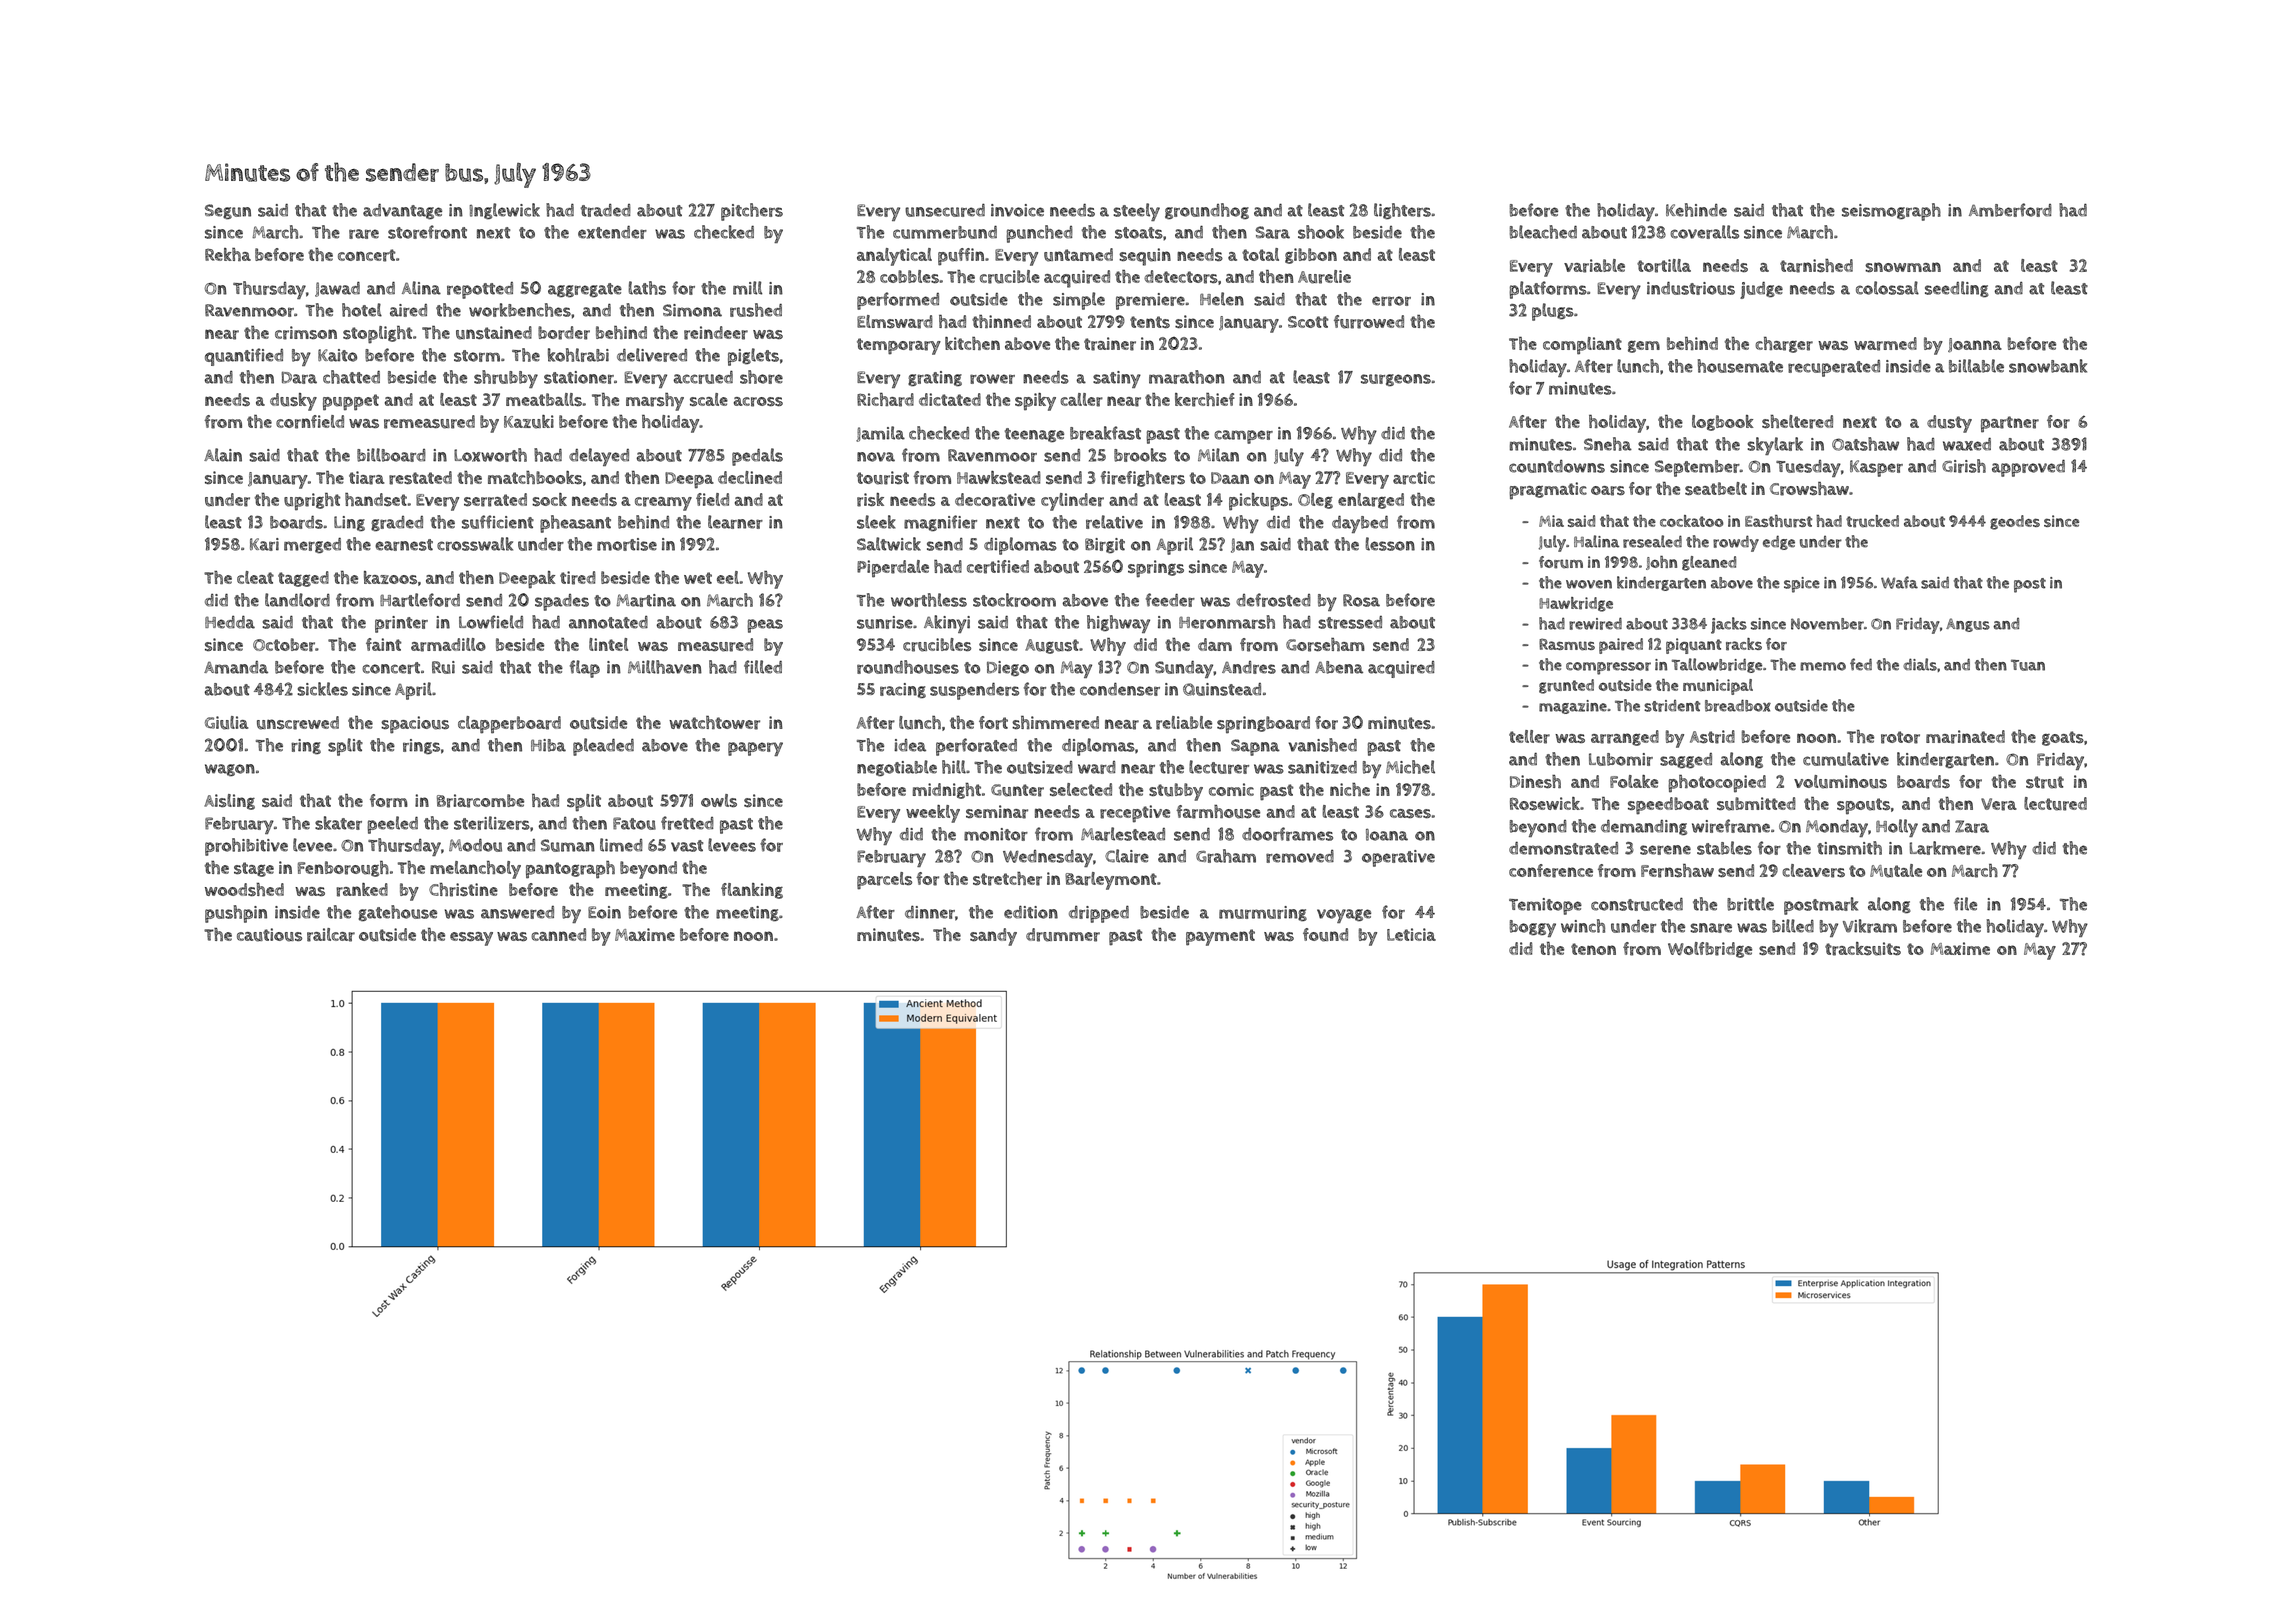  I want to click on tents, so click(1150, 322).
